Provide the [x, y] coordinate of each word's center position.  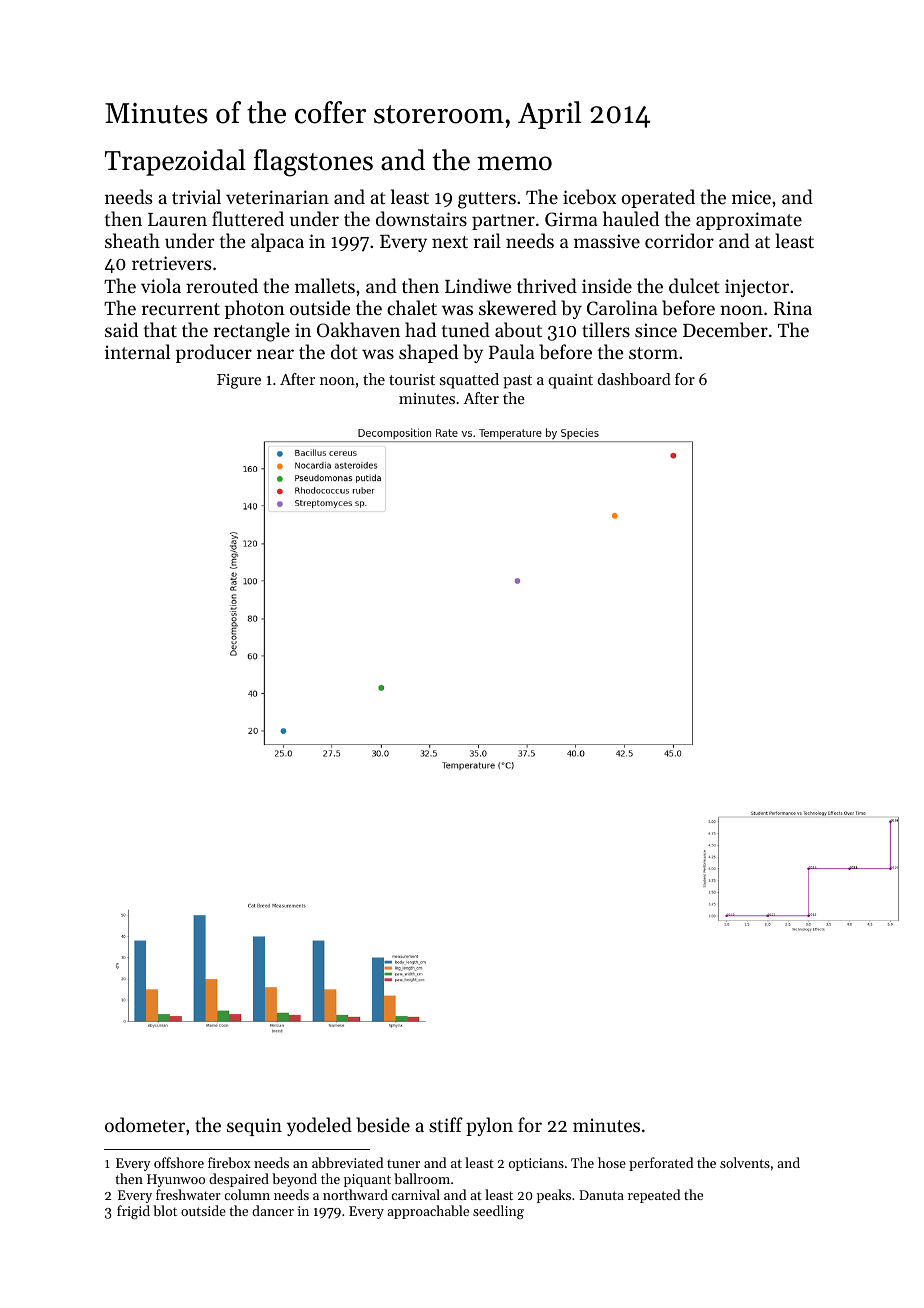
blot [165, 1210]
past [517, 382]
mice [751, 197]
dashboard [634, 379]
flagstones [313, 163]
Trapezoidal [175, 162]
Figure [239, 381]
